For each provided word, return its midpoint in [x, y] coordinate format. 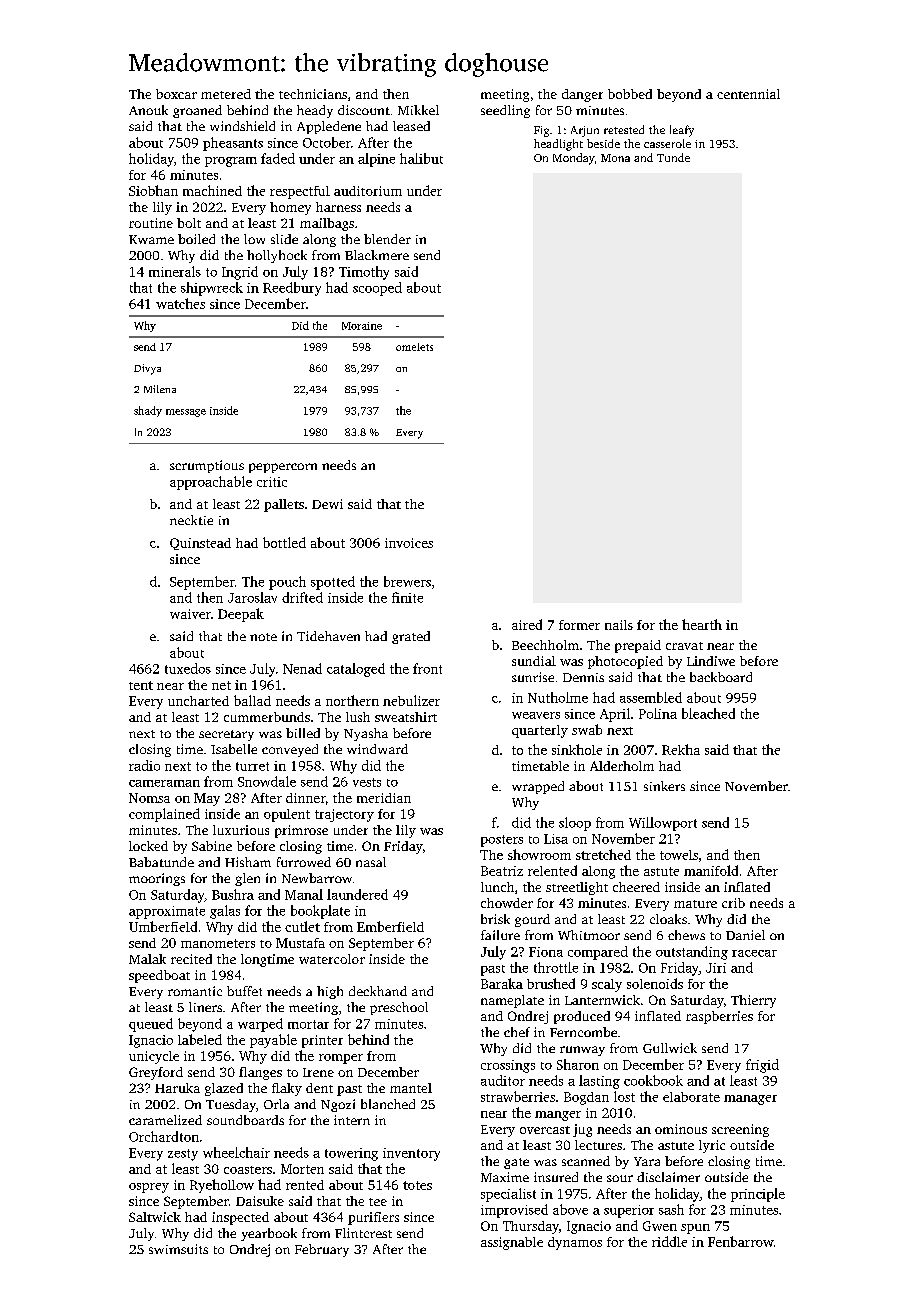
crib [733, 903]
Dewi [327, 504]
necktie [191, 520]
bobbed [630, 94]
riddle [669, 1241]
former [579, 625]
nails [619, 625]
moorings [157, 879]
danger [582, 95]
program [231, 162]
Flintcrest [363, 1233]
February [322, 1250]
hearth [702, 624]
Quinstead [200, 544]
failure [500, 935]
